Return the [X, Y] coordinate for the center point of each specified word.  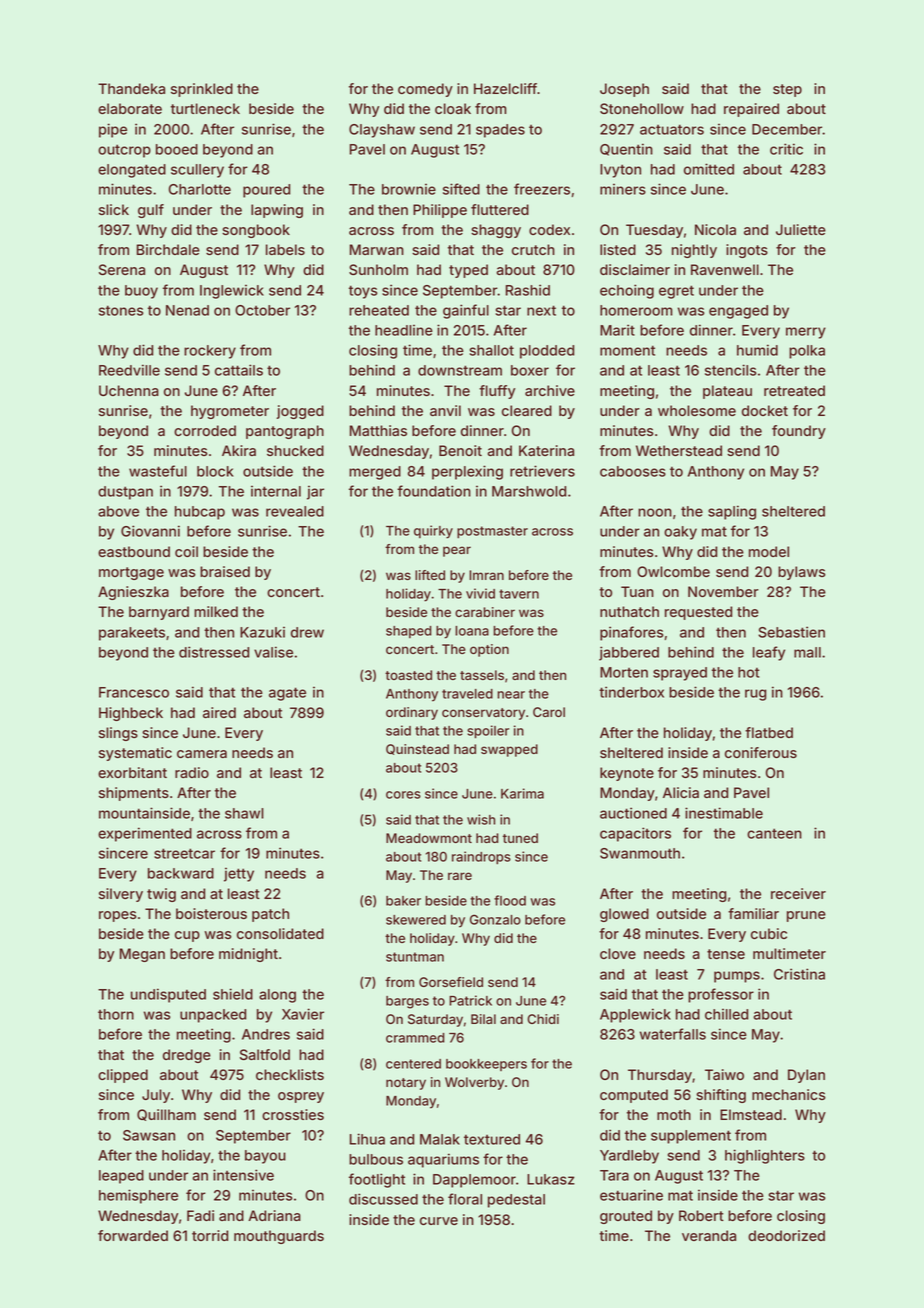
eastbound [134, 551]
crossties [293, 1114]
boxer [530, 370]
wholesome [697, 410]
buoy [141, 292]
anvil [445, 410]
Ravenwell [725, 269]
